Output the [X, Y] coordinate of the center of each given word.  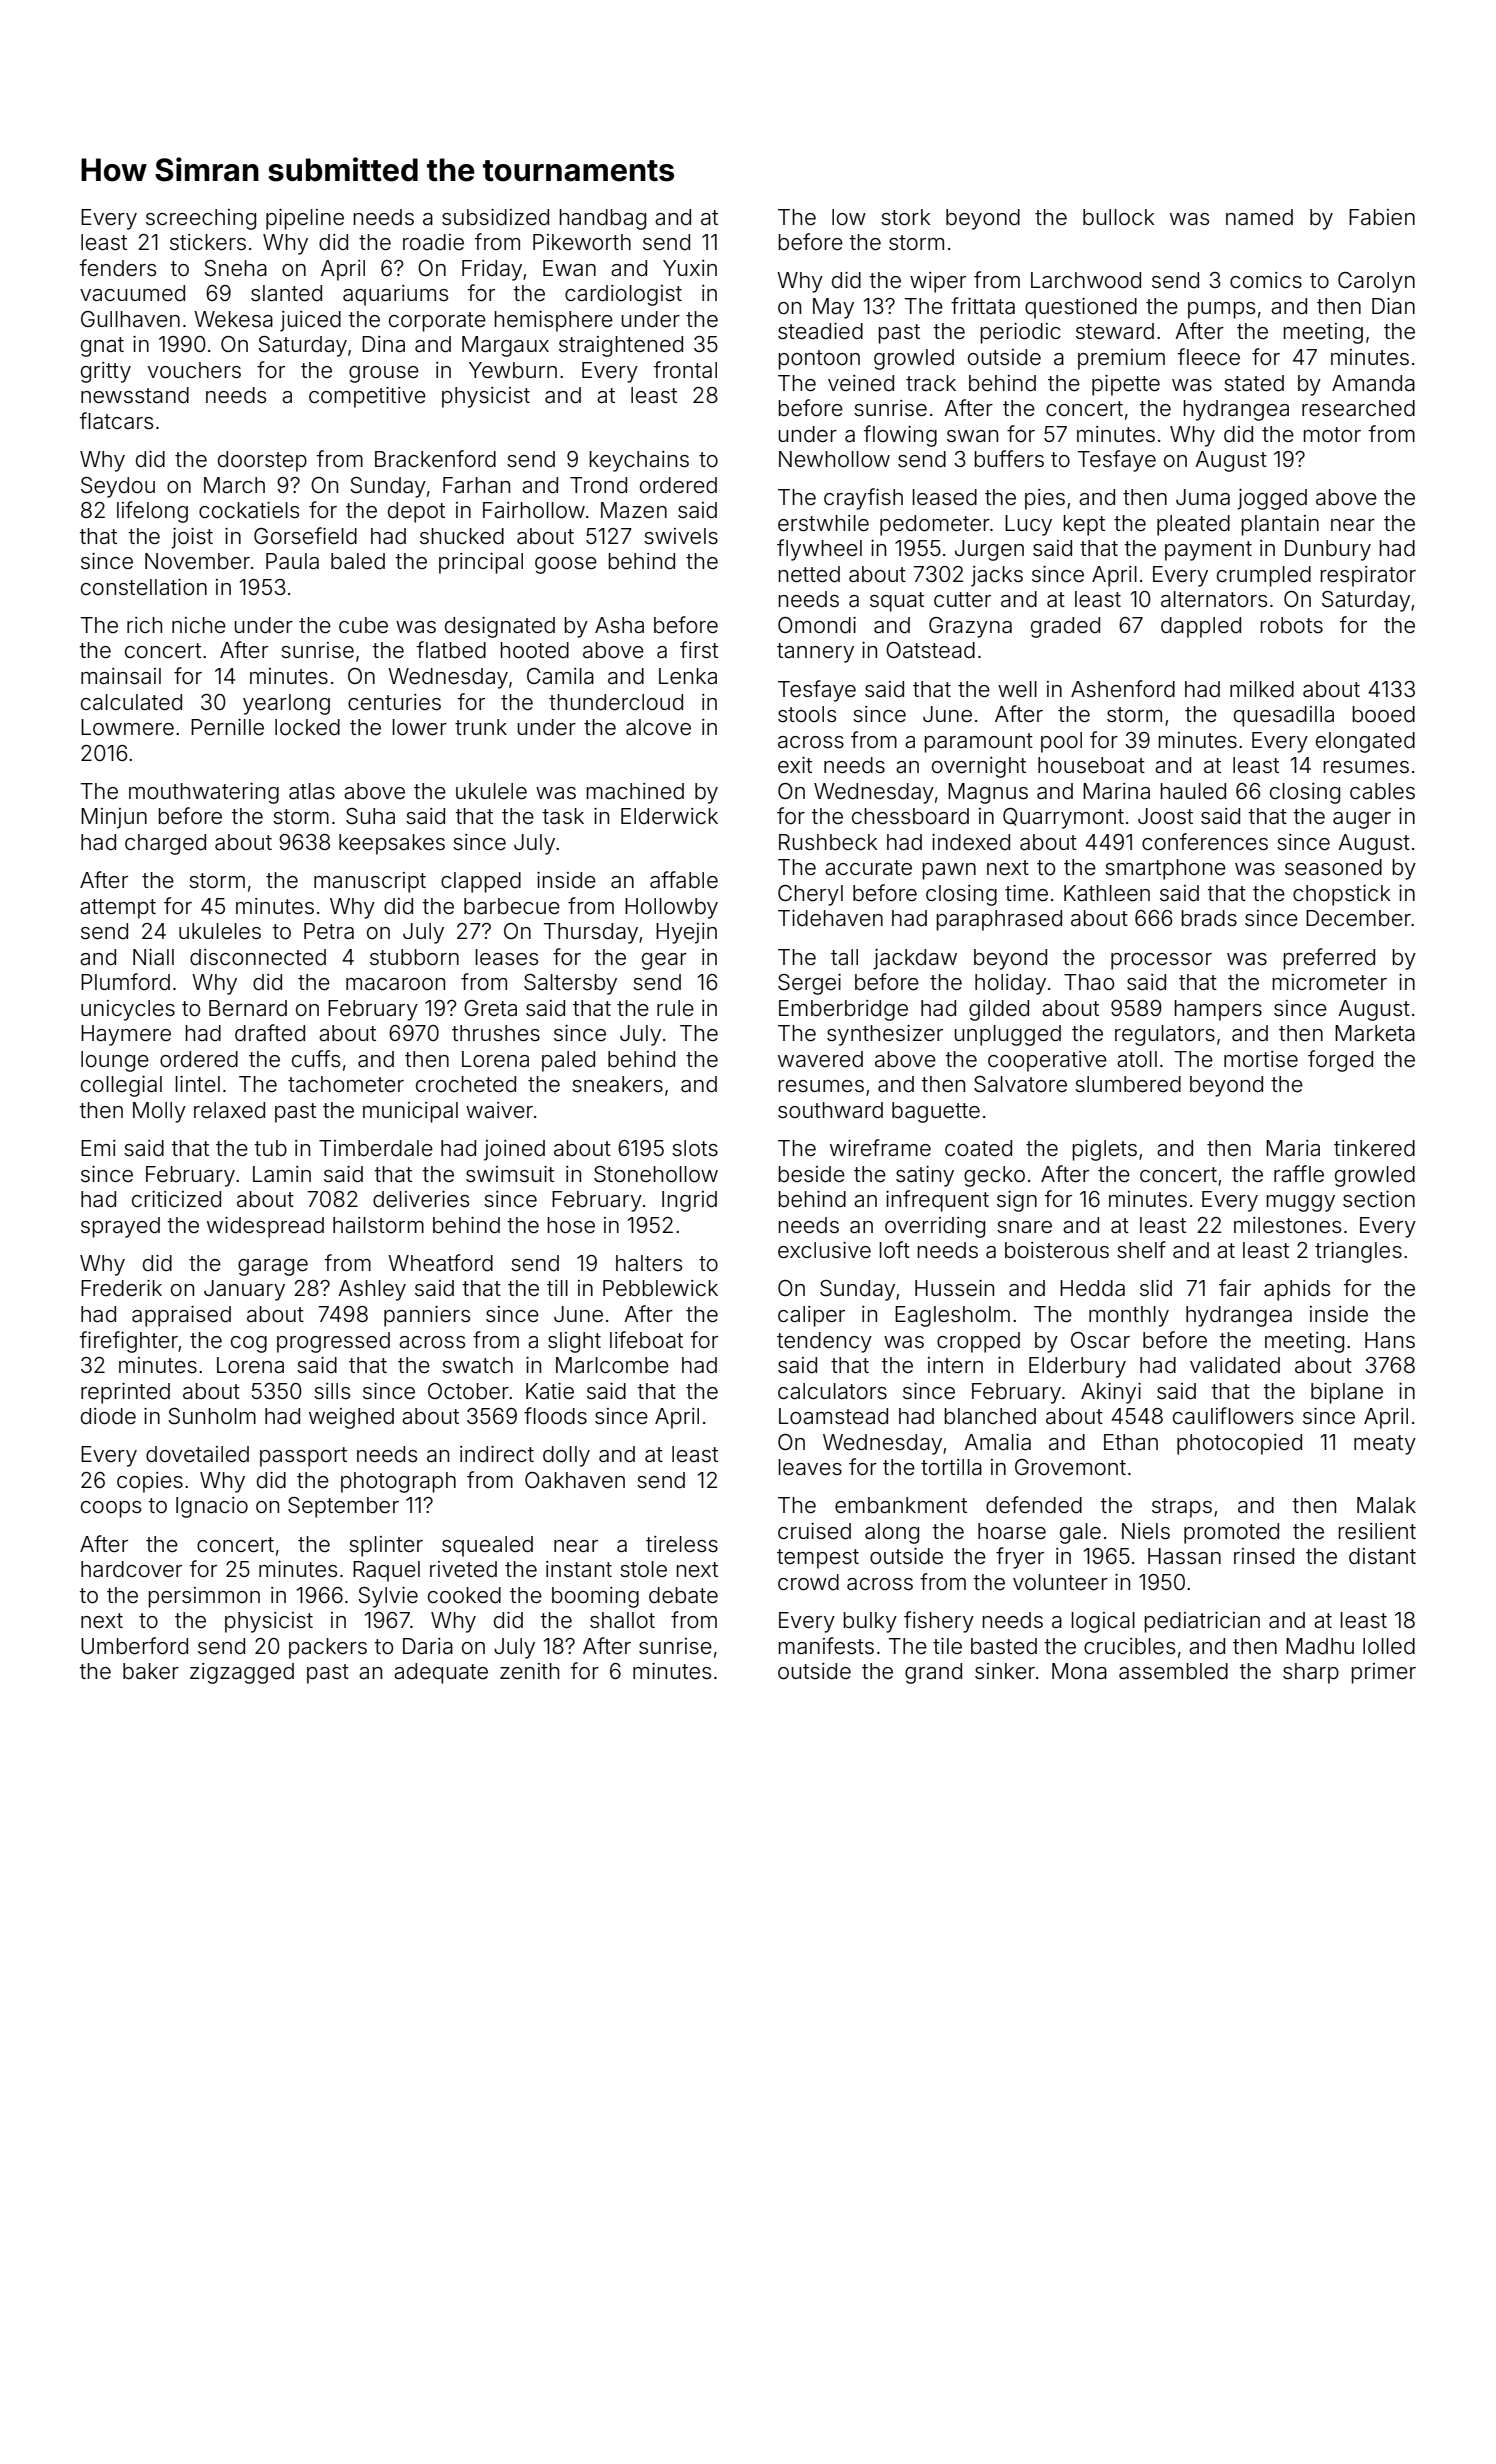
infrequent [937, 1201]
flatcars [116, 421]
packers [328, 1648]
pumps [1221, 310]
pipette [1126, 385]
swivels [681, 536]
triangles [1358, 1252]
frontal [685, 370]
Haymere [126, 1035]
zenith [529, 1671]
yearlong [286, 704]
